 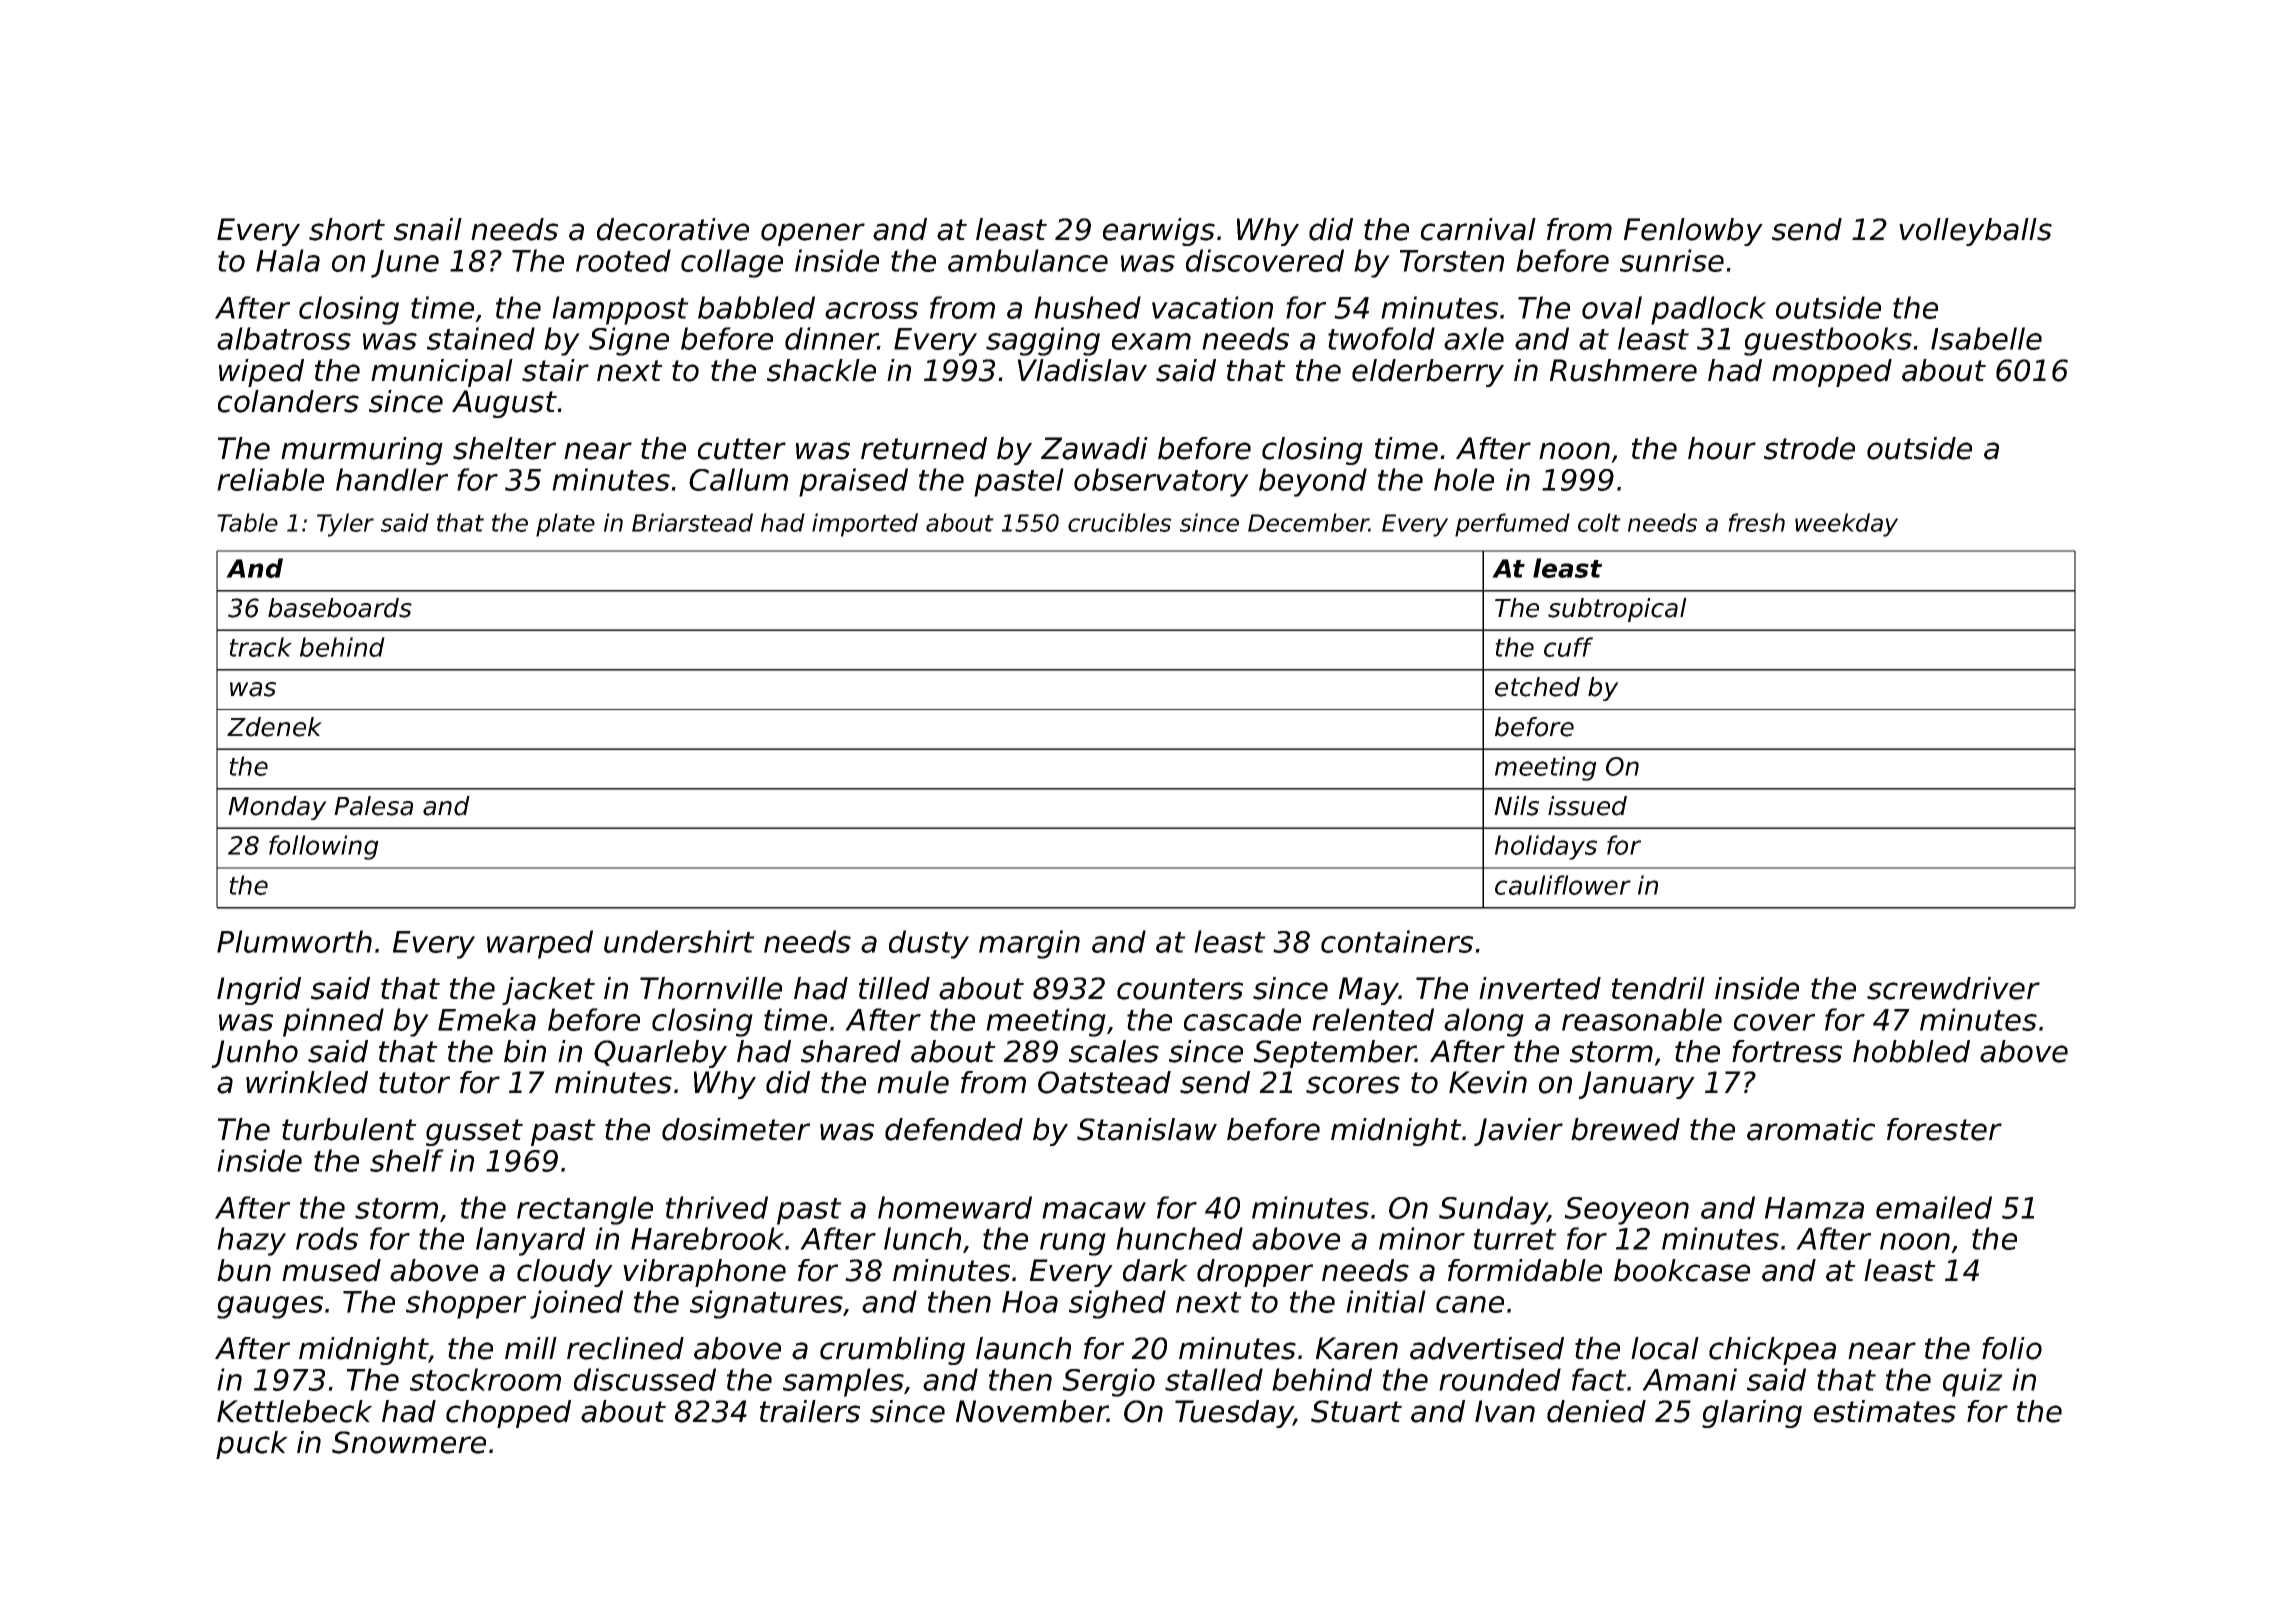 I want to click on bin, so click(x=525, y=1051).
